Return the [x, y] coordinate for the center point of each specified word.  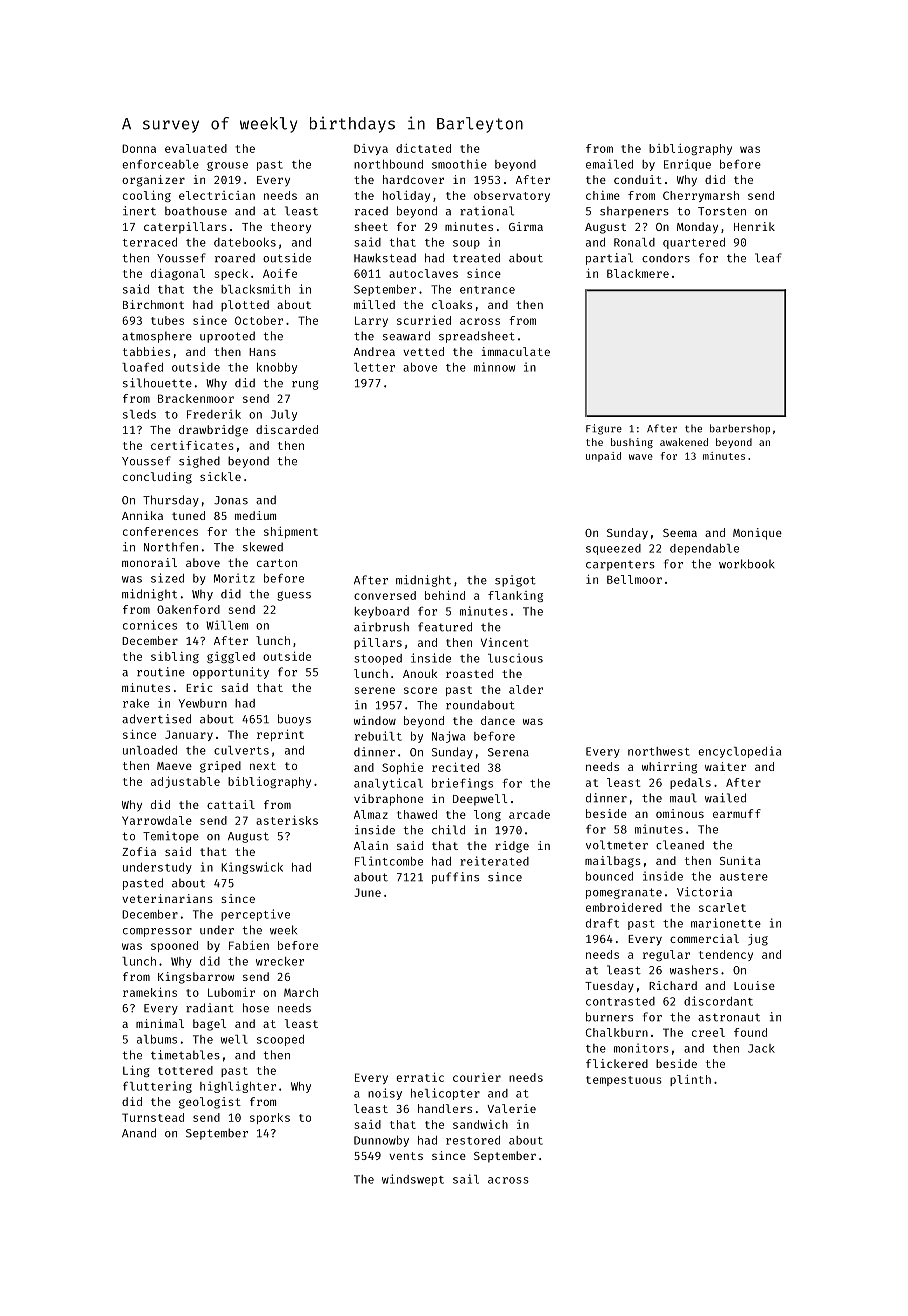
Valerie [511, 1108]
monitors [641, 1048]
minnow [494, 367]
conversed [385, 595]
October [259, 320]
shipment [291, 532]
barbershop [740, 429]
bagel [209, 1025]
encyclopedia [739, 752]
